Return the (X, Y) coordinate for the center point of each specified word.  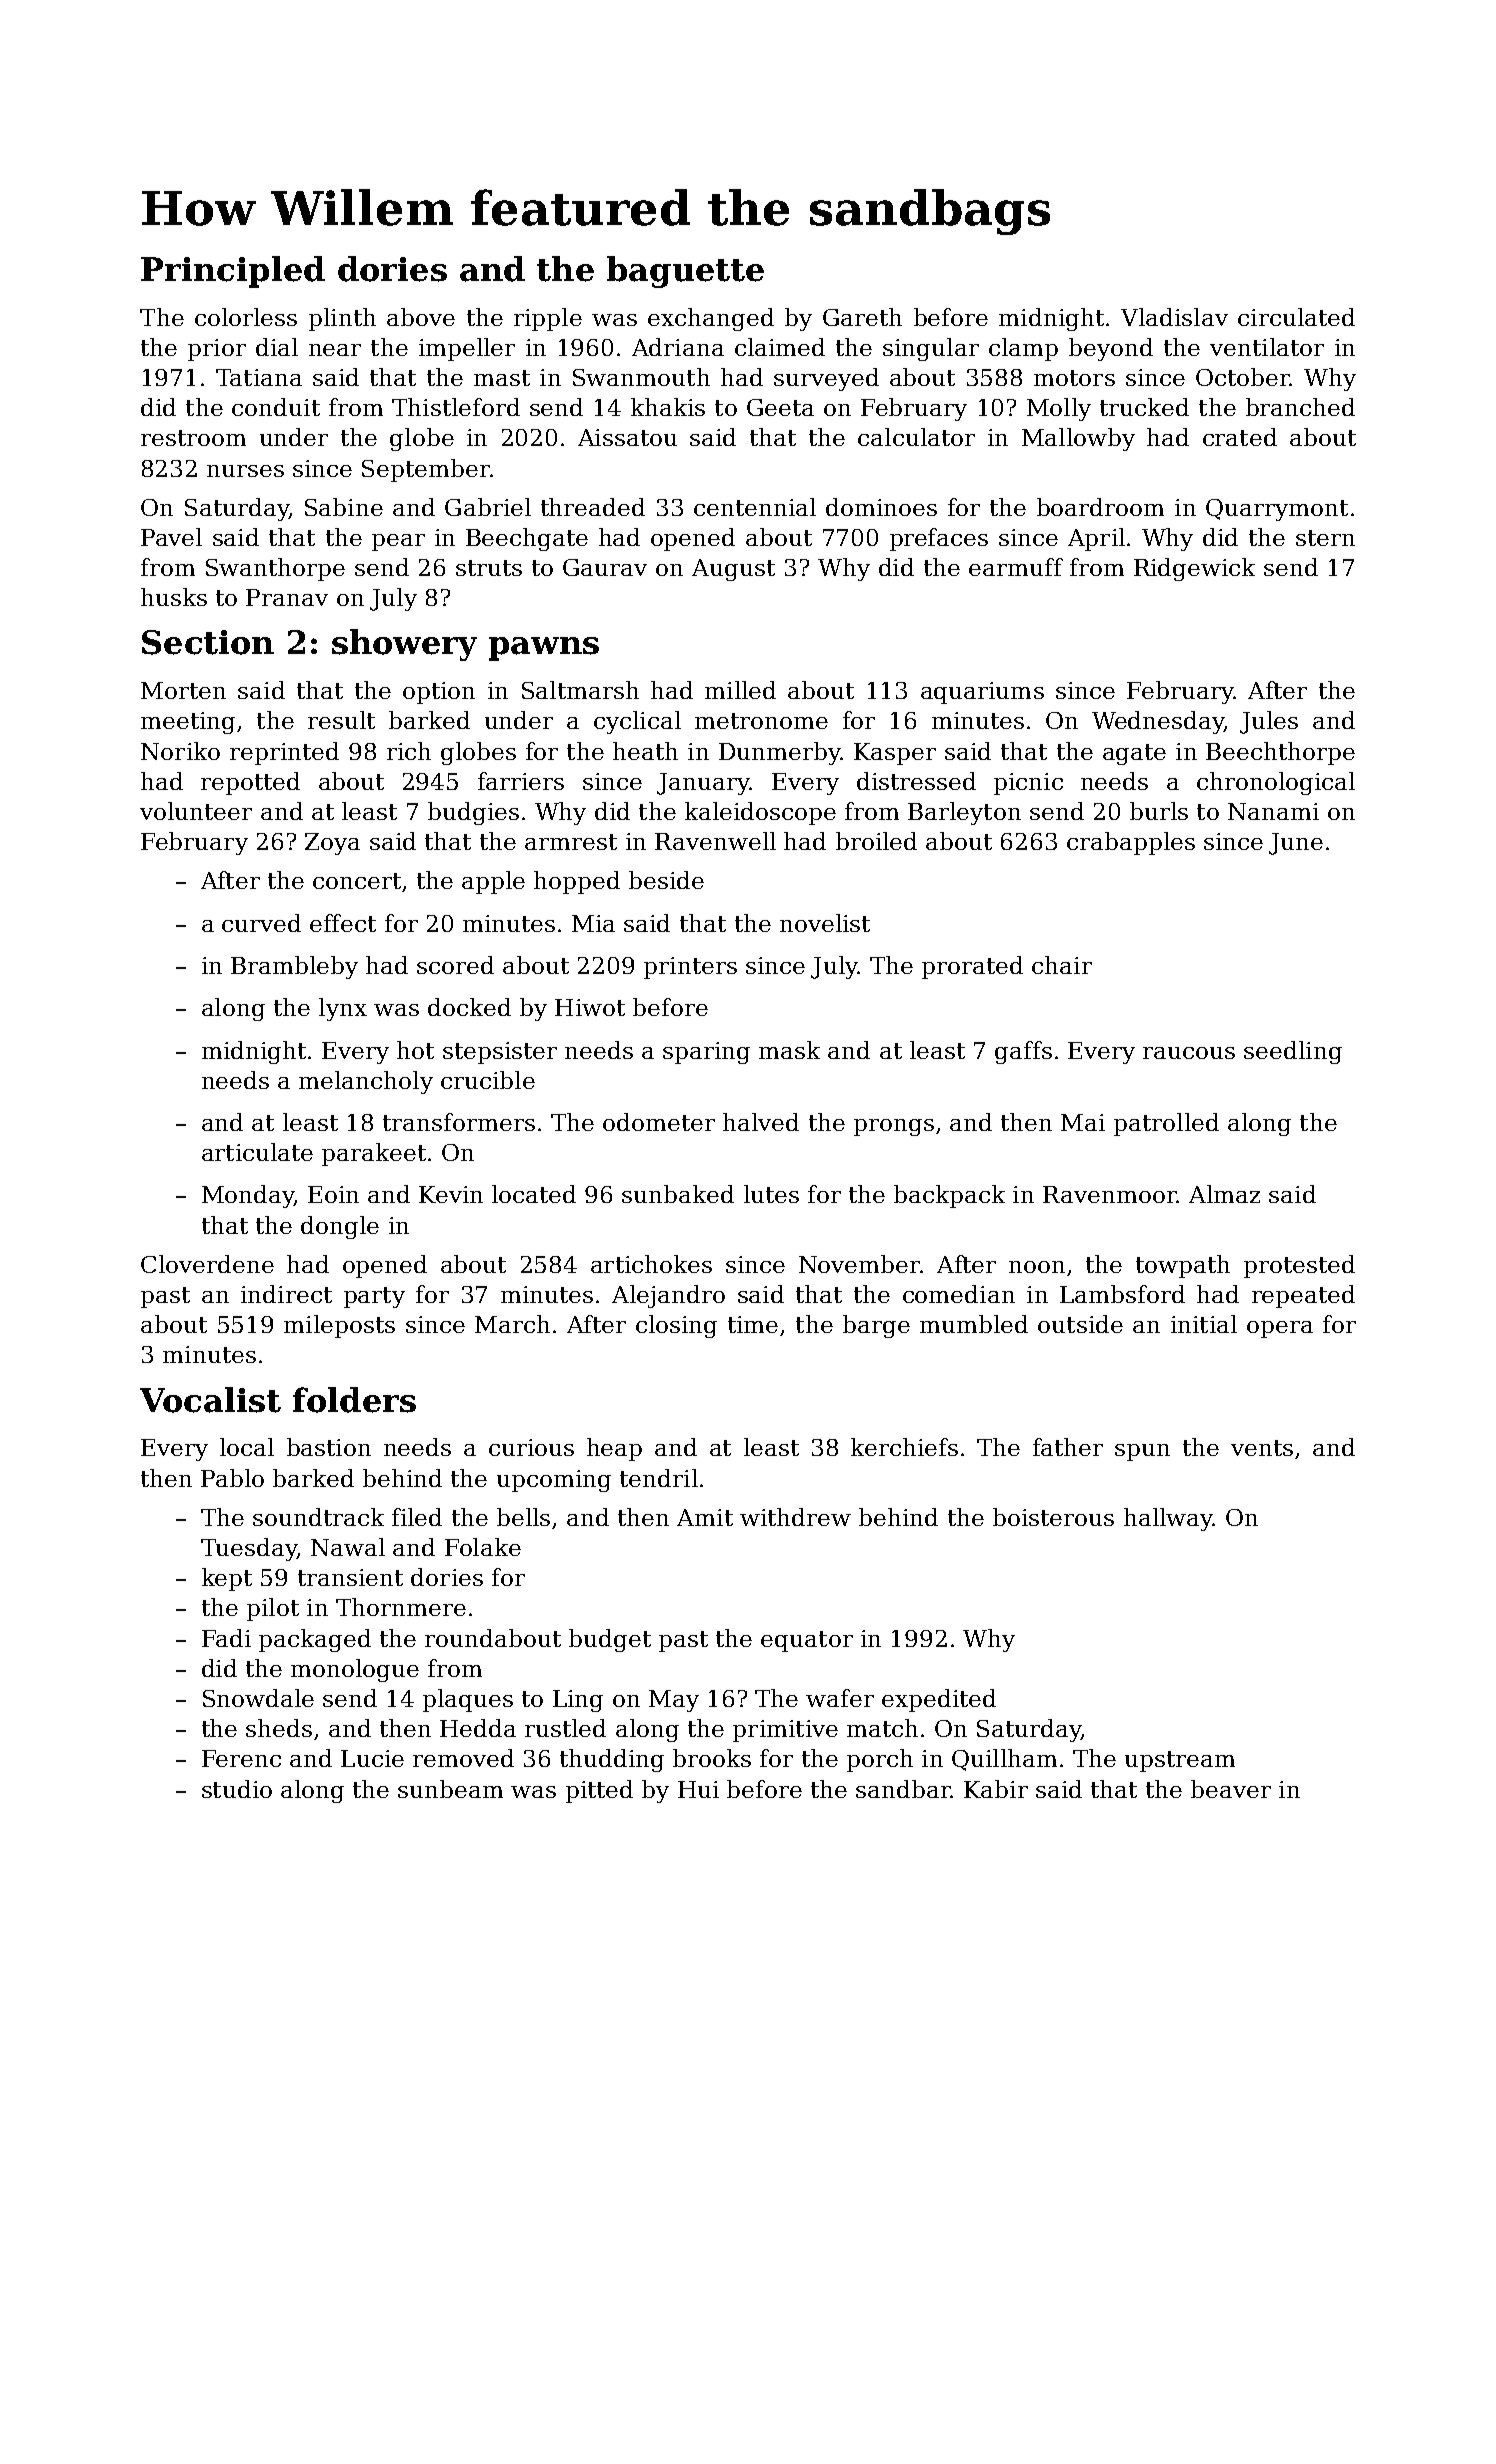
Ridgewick (1194, 569)
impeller (467, 349)
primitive (785, 1731)
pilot (273, 1609)
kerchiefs (904, 1447)
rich (409, 751)
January (703, 784)
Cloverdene (207, 1264)
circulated (1296, 317)
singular (931, 349)
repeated (1303, 1296)
